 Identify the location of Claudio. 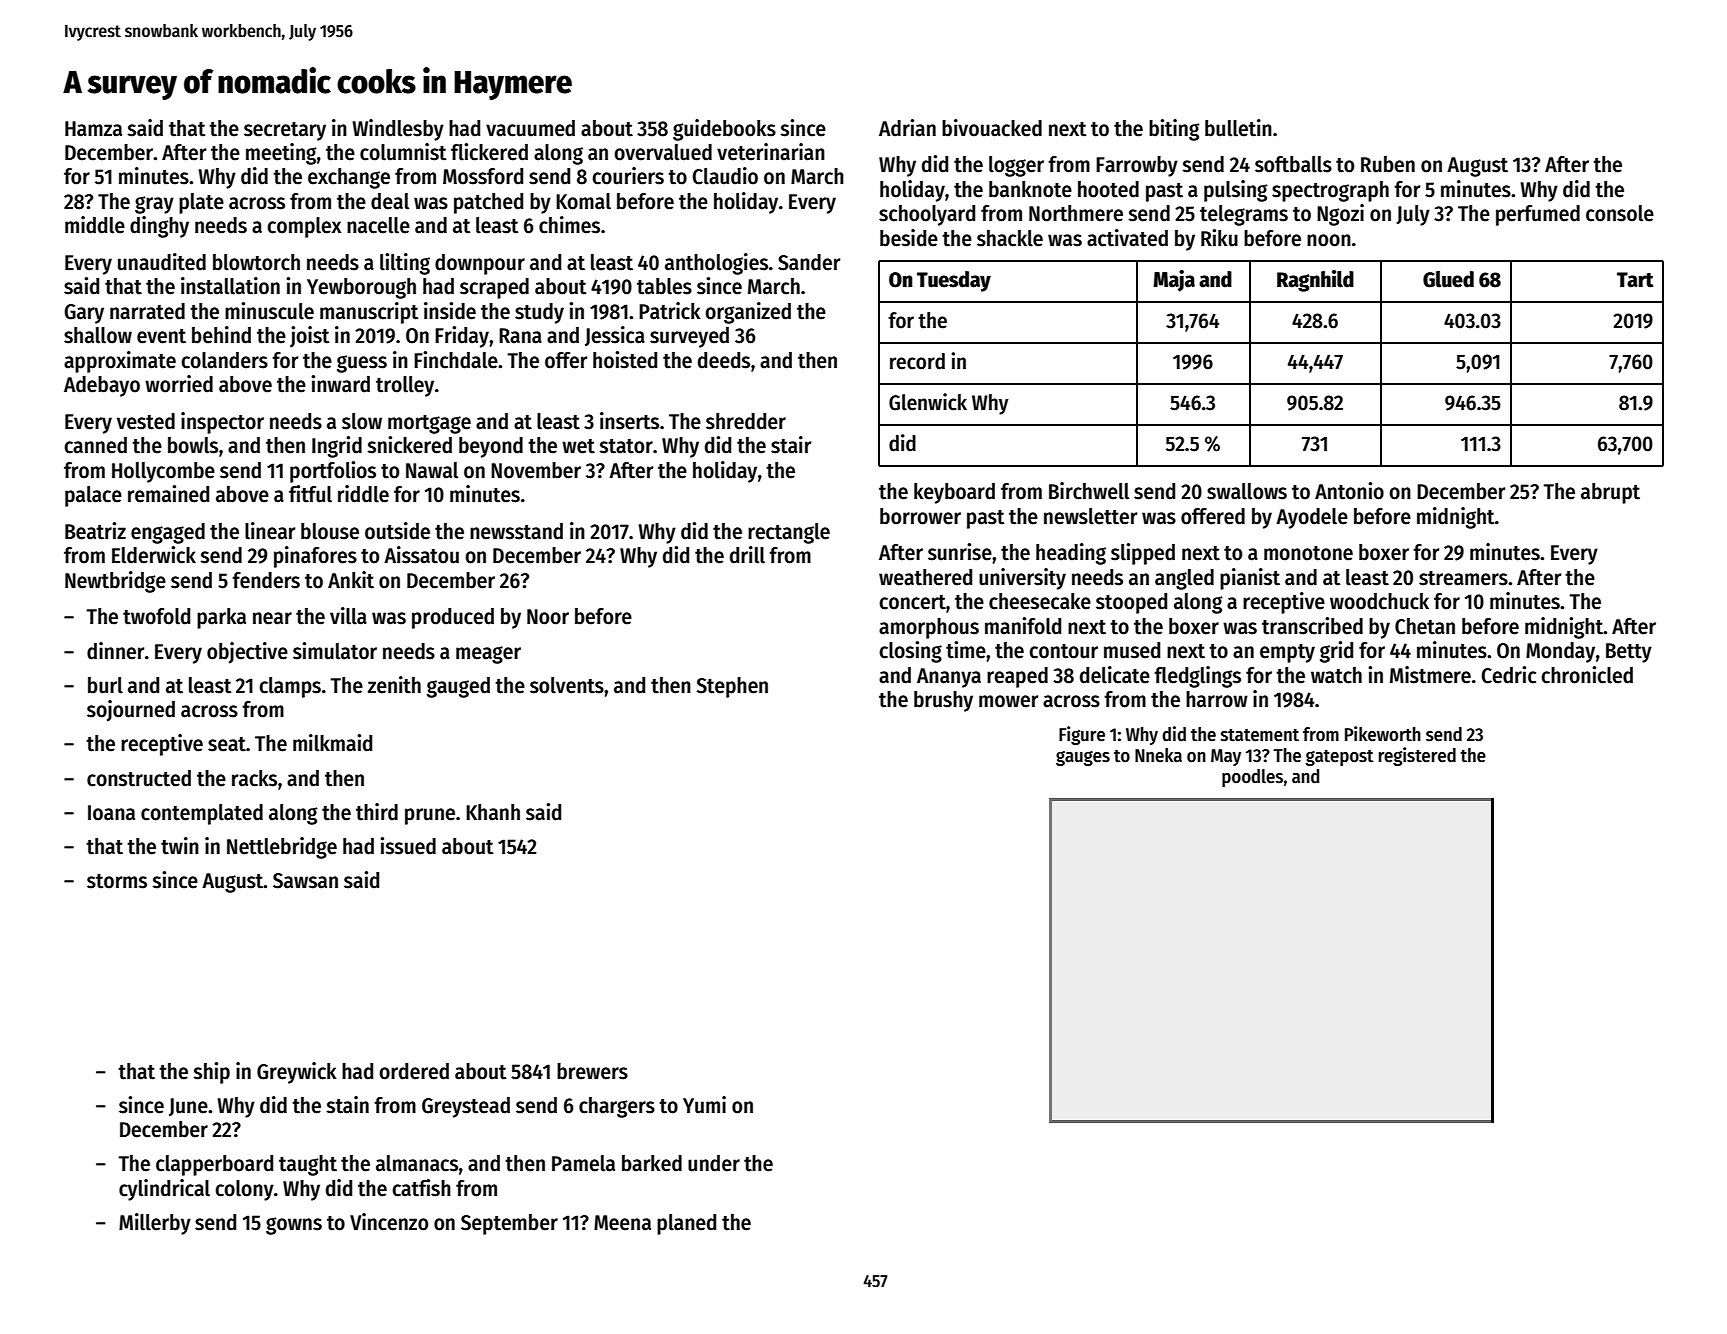
(725, 176).
